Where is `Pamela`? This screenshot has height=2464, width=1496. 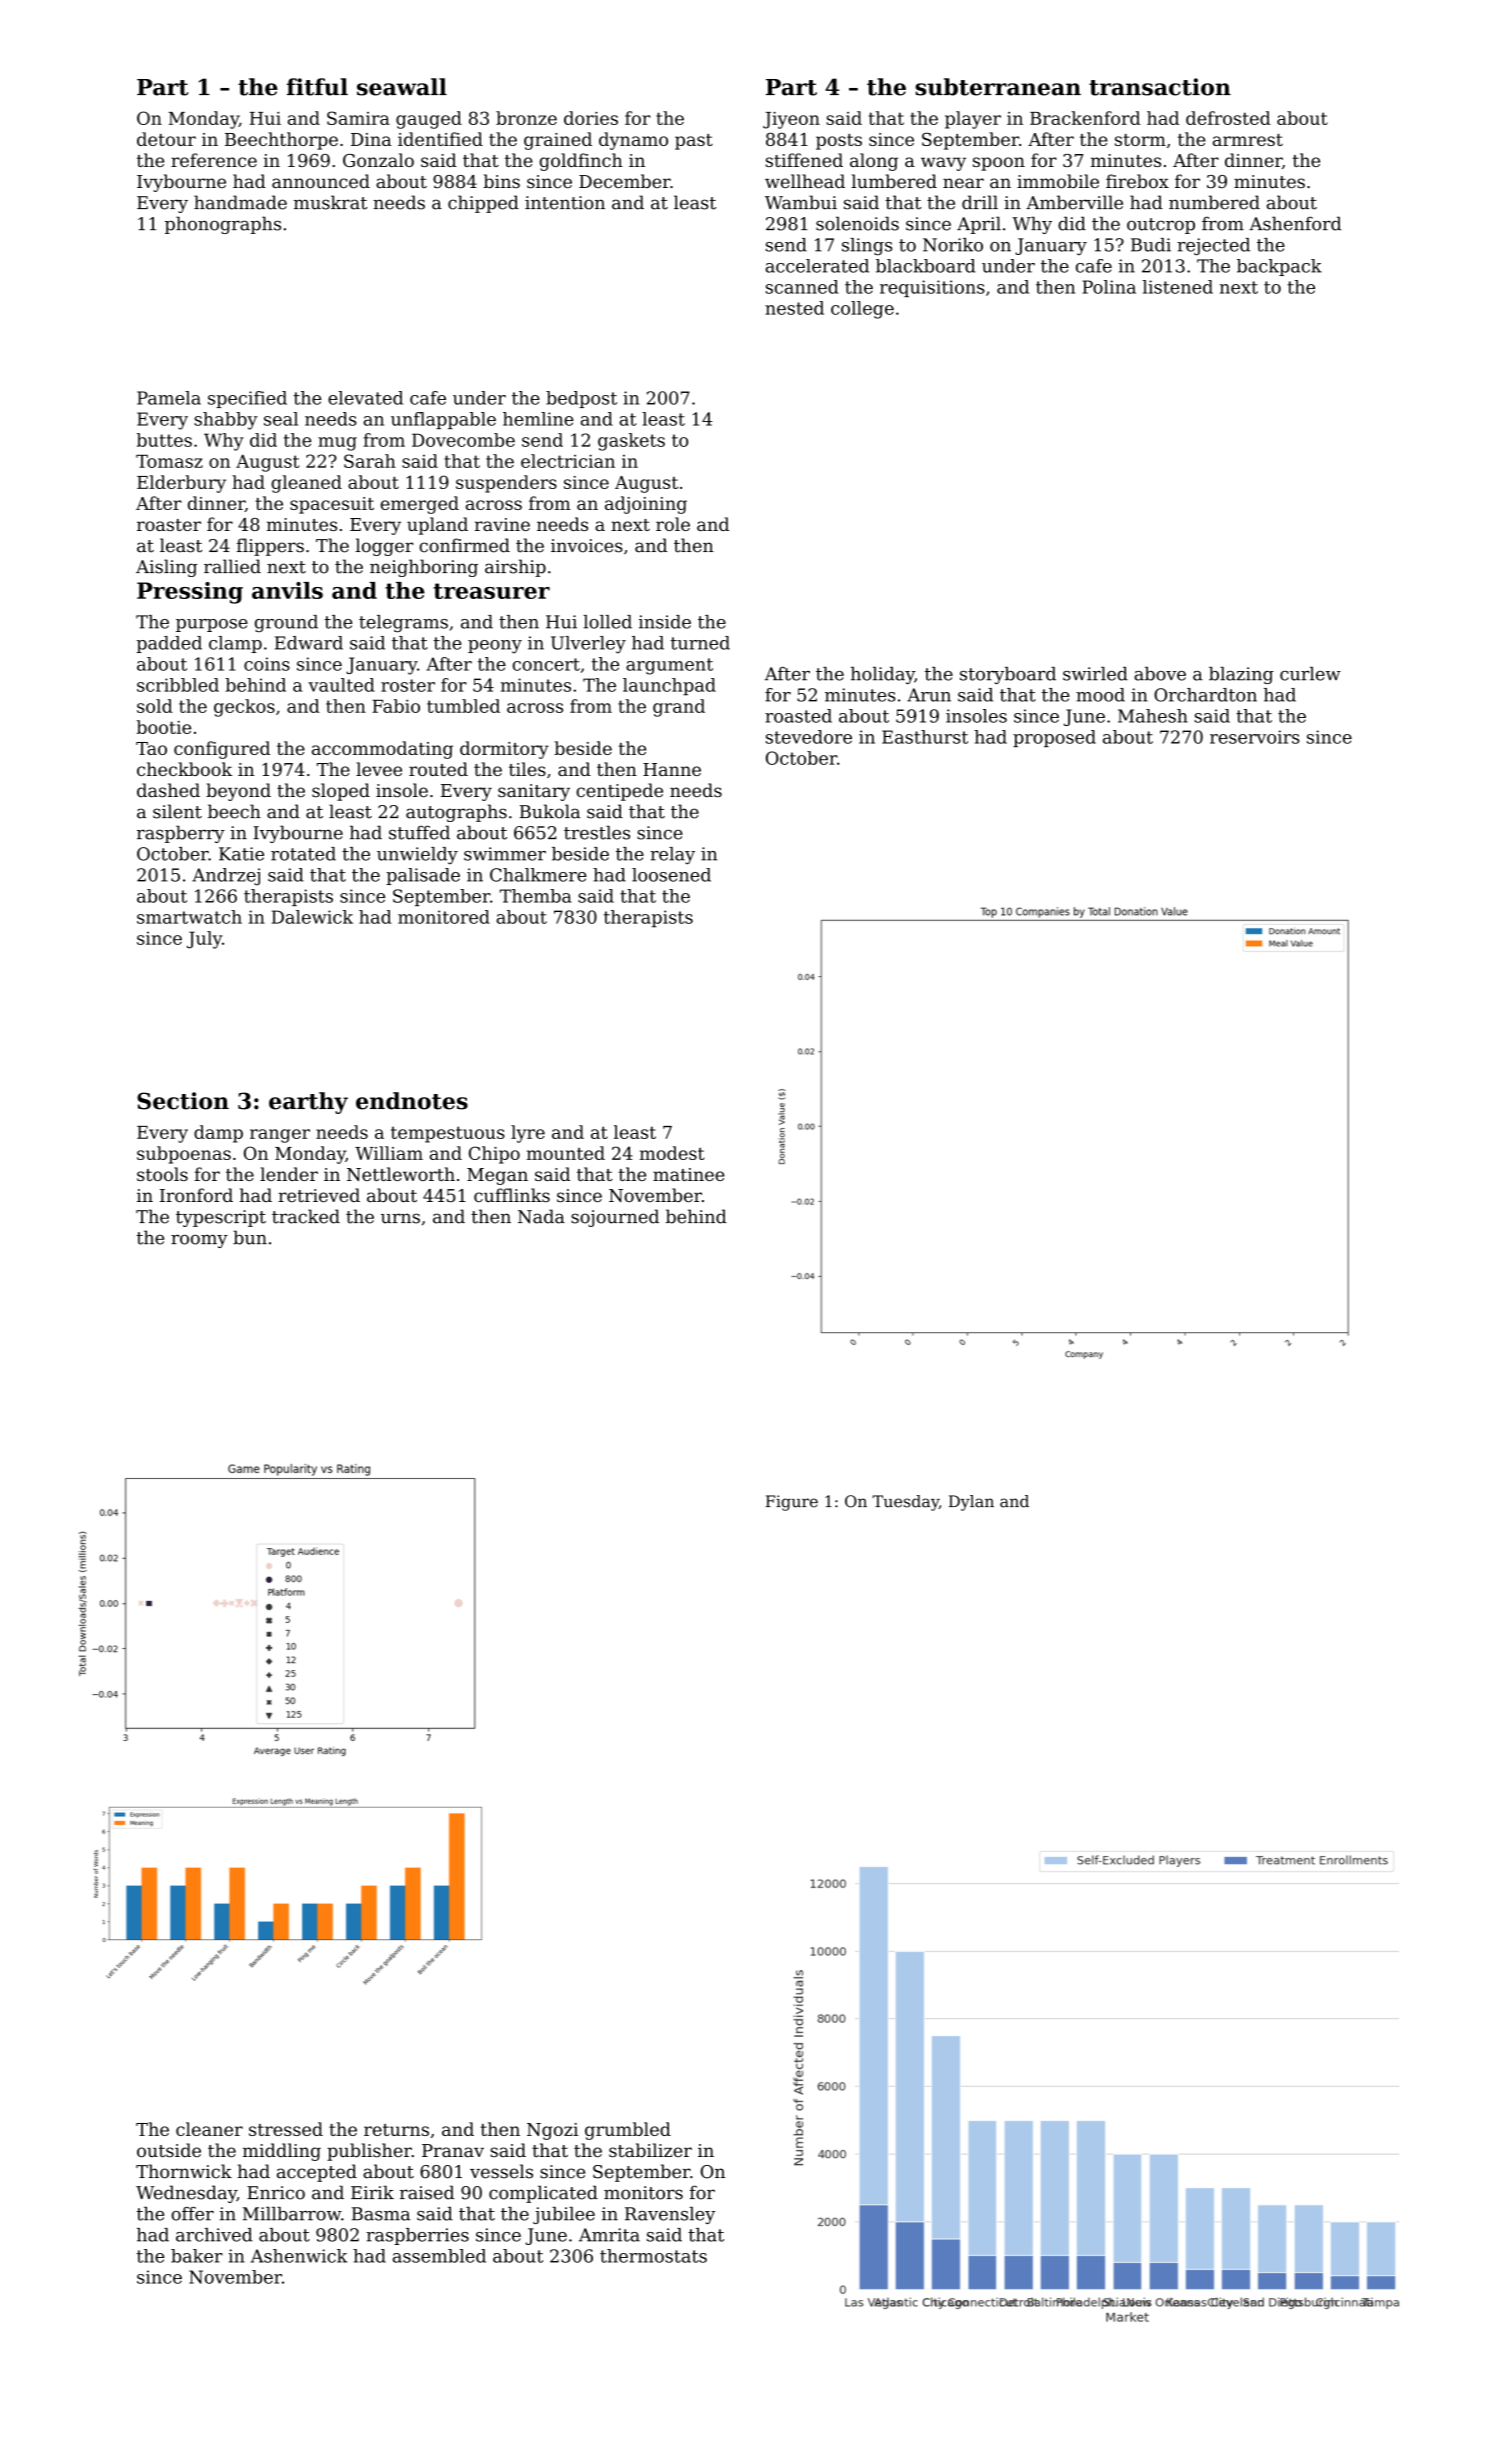
Pamela is located at coordinates (169, 398).
